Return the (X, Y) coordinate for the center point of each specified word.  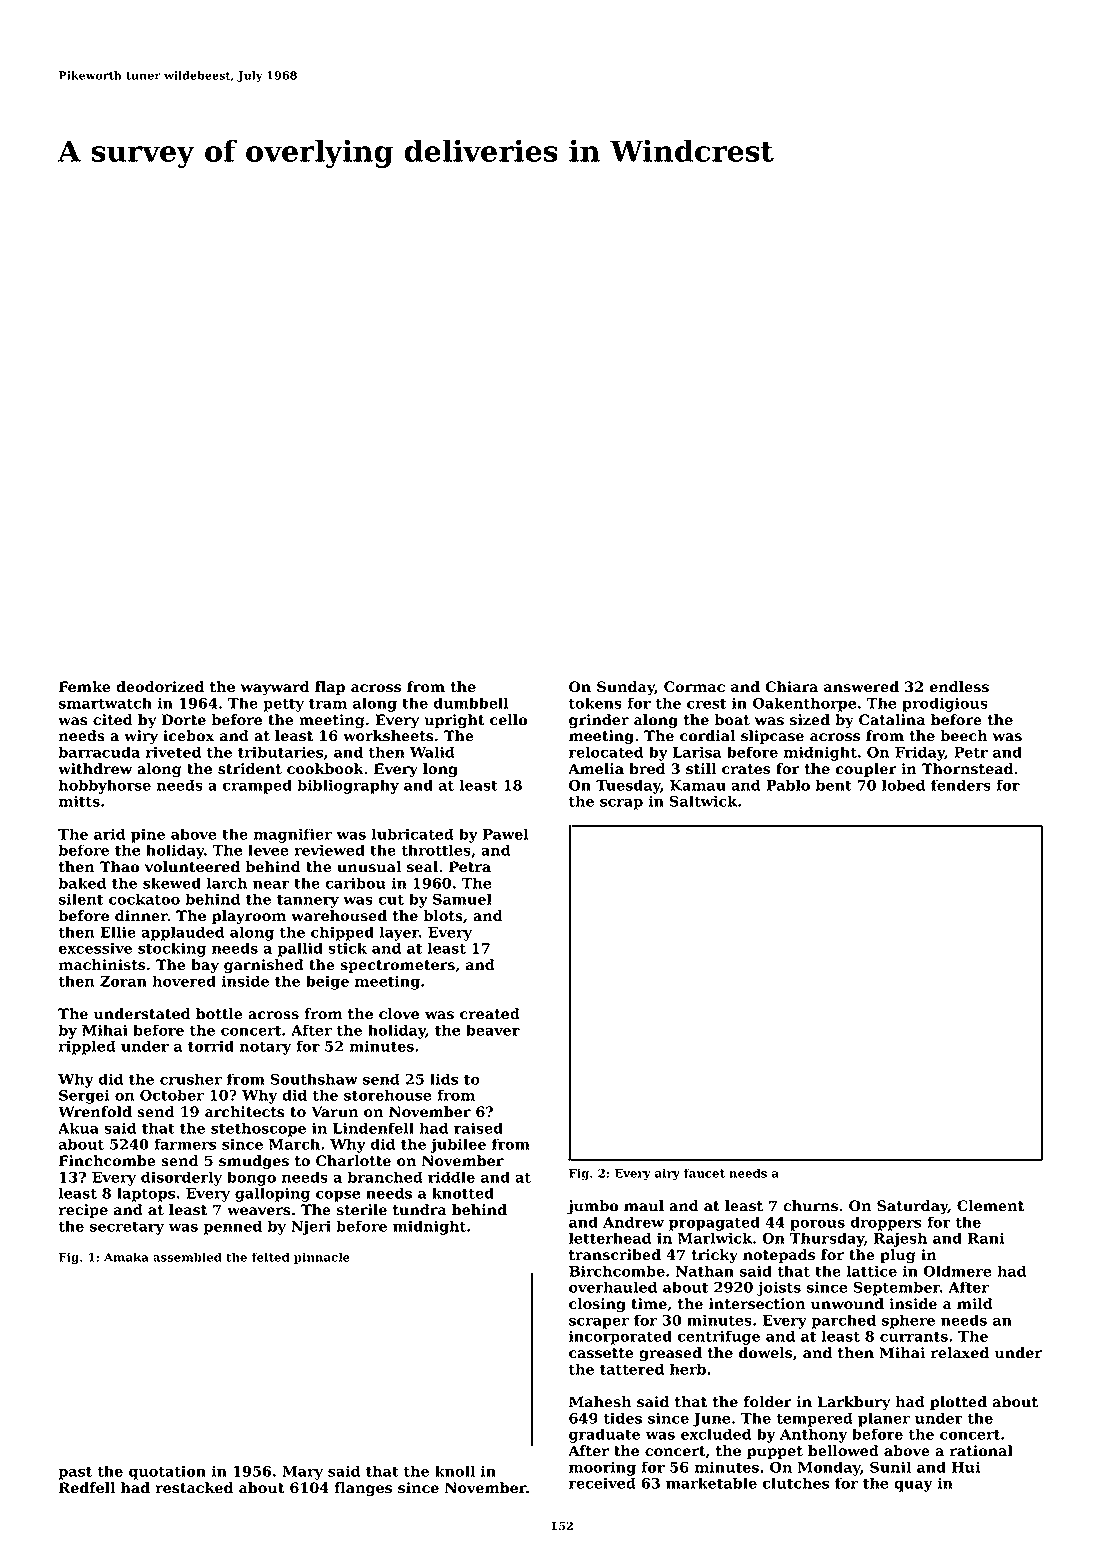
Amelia (596, 769)
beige (327, 982)
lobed (903, 785)
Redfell (87, 1488)
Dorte (184, 720)
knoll (455, 1471)
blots (443, 916)
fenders (961, 785)
